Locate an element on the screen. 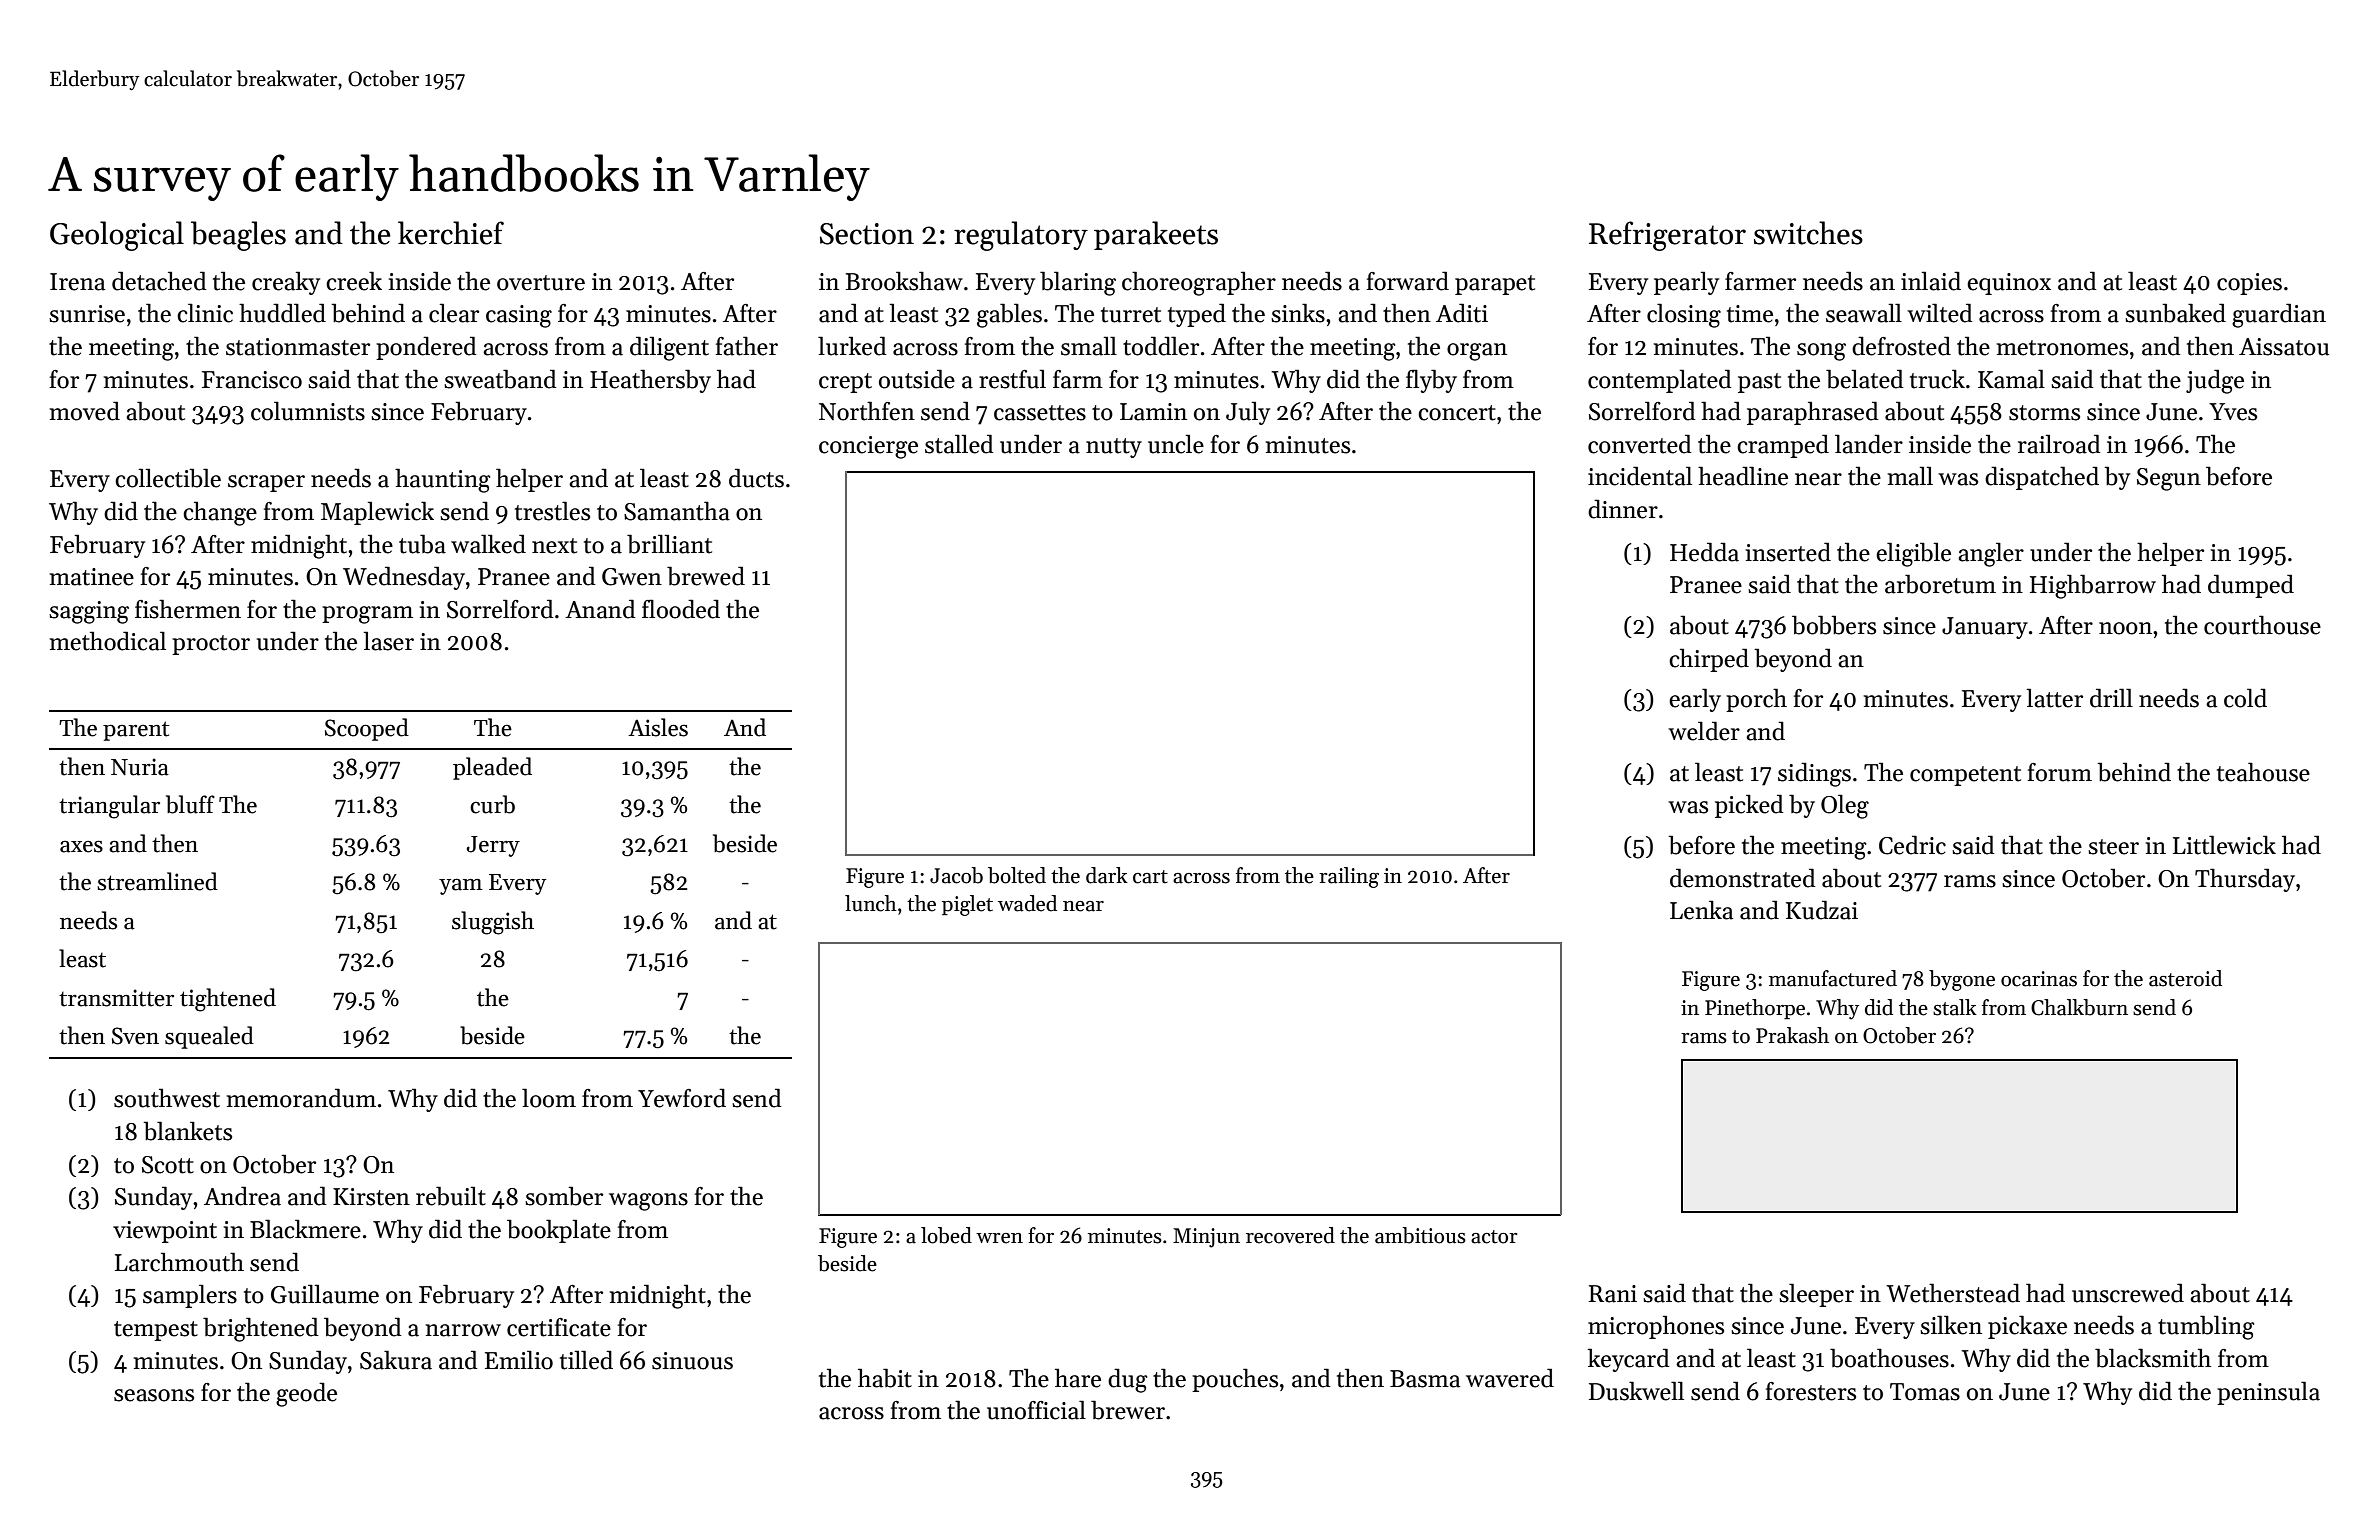 Image resolution: width=2380 pixels, height=1540 pixels. matinee is located at coordinates (92, 577).
